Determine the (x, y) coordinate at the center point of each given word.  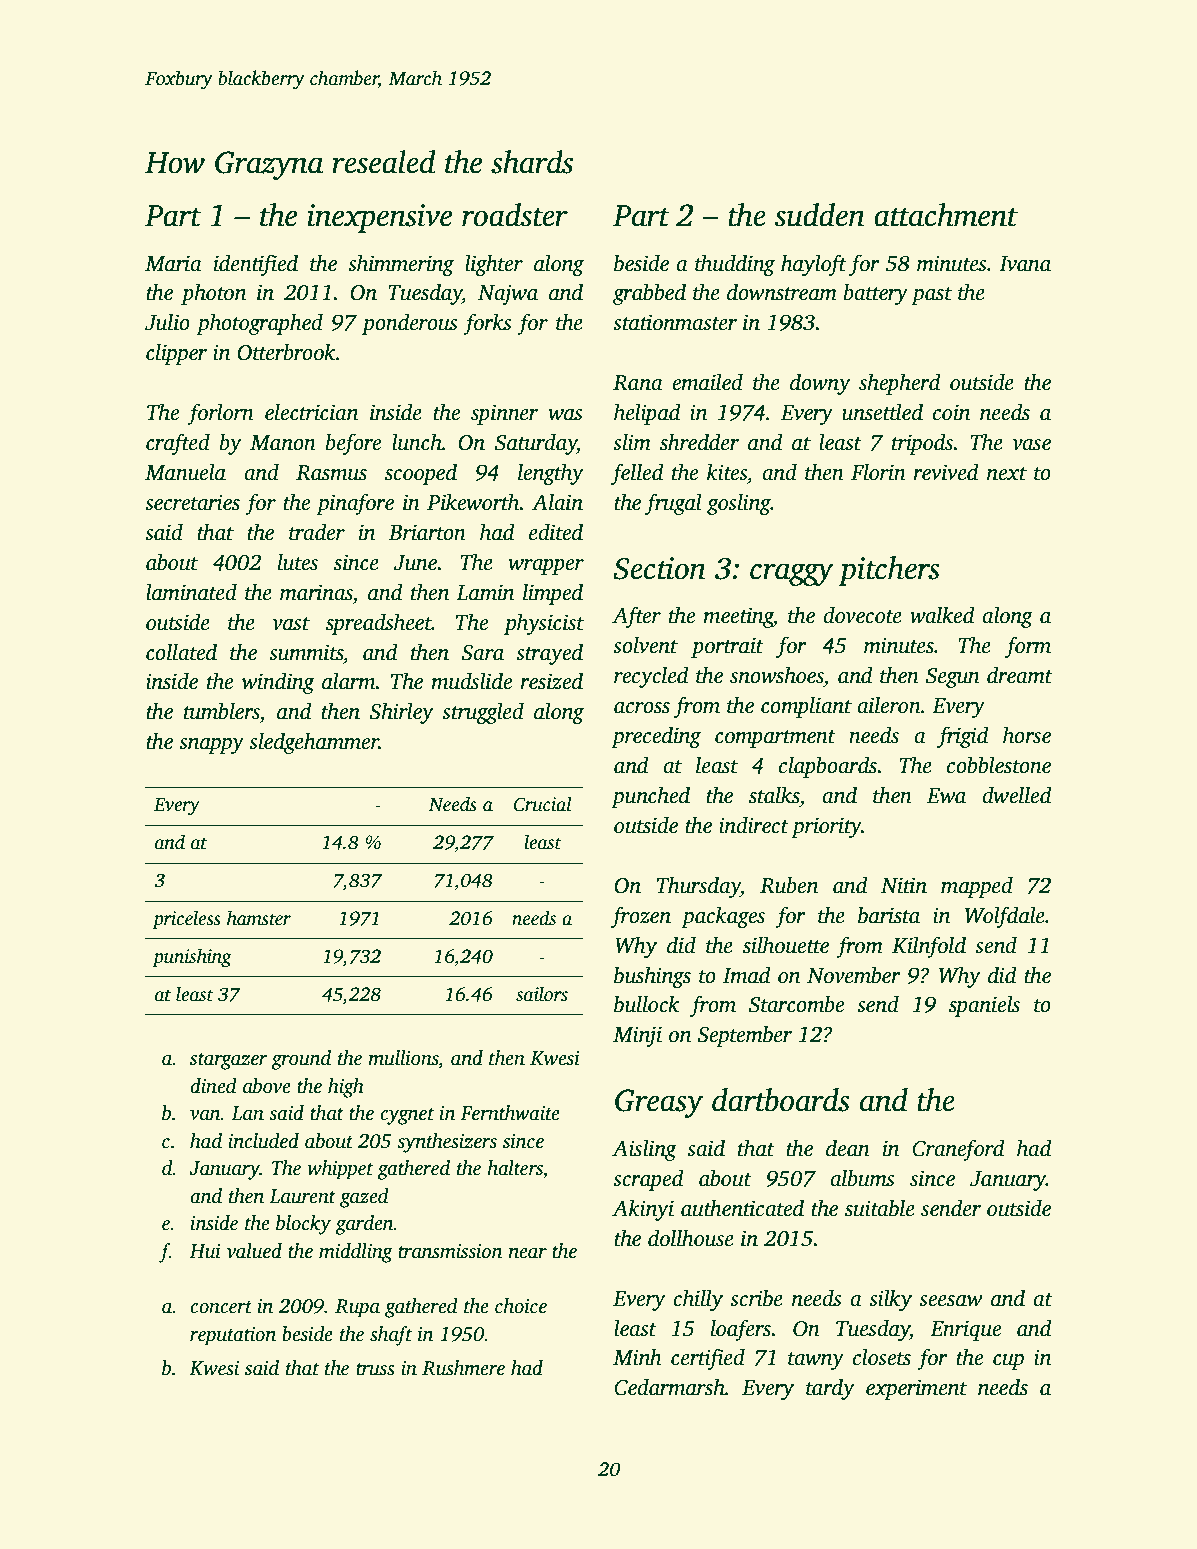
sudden (819, 215)
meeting (738, 617)
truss (375, 1369)
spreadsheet (379, 624)
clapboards (828, 767)
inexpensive (379, 218)
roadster (515, 215)
